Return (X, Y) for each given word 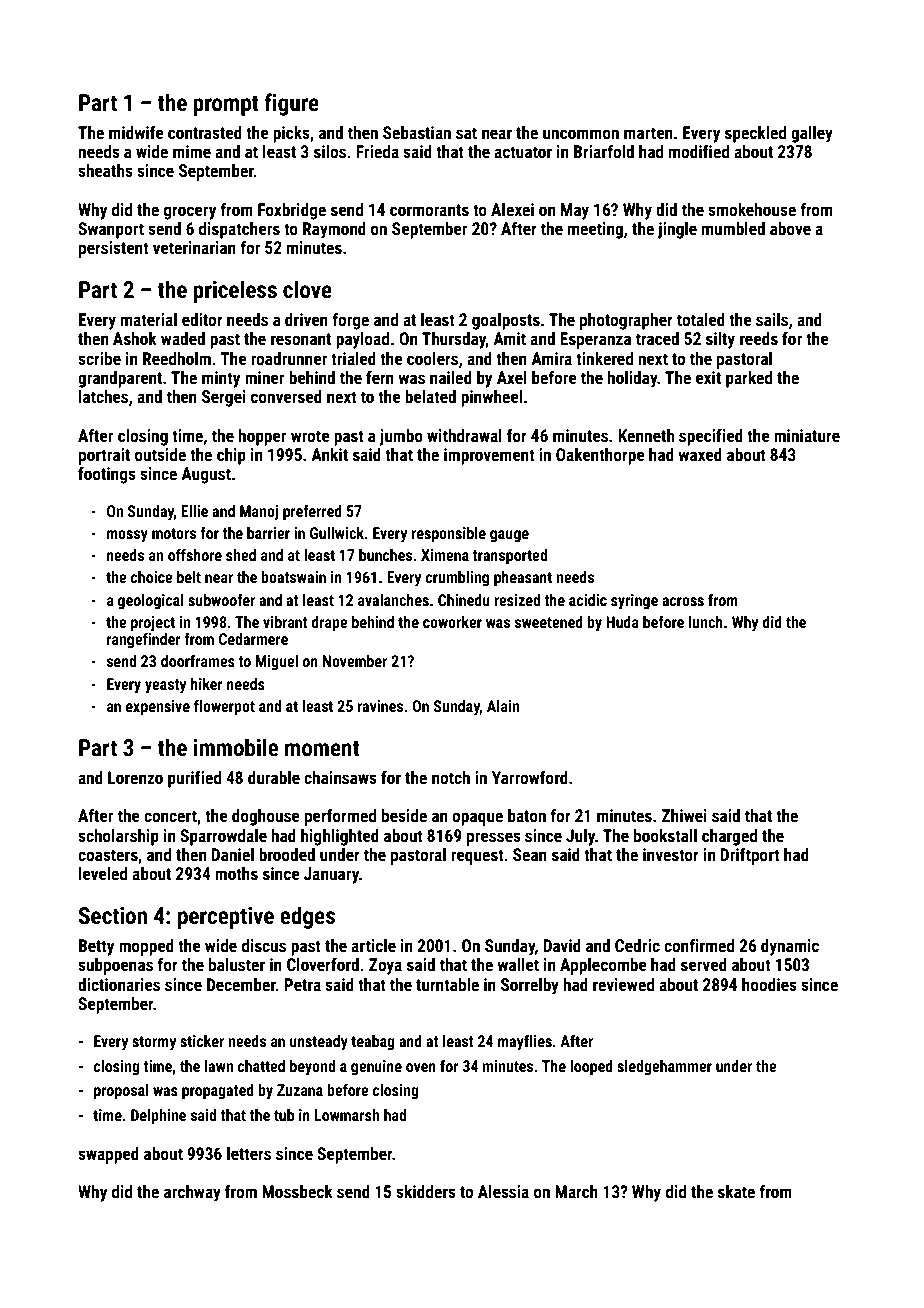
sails (772, 319)
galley (812, 134)
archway (192, 1193)
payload (362, 340)
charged (729, 837)
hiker (207, 684)
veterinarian (194, 247)
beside (404, 815)
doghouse (266, 817)
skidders (426, 1191)
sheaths (105, 170)
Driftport (750, 856)
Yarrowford (530, 777)
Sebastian (417, 132)
